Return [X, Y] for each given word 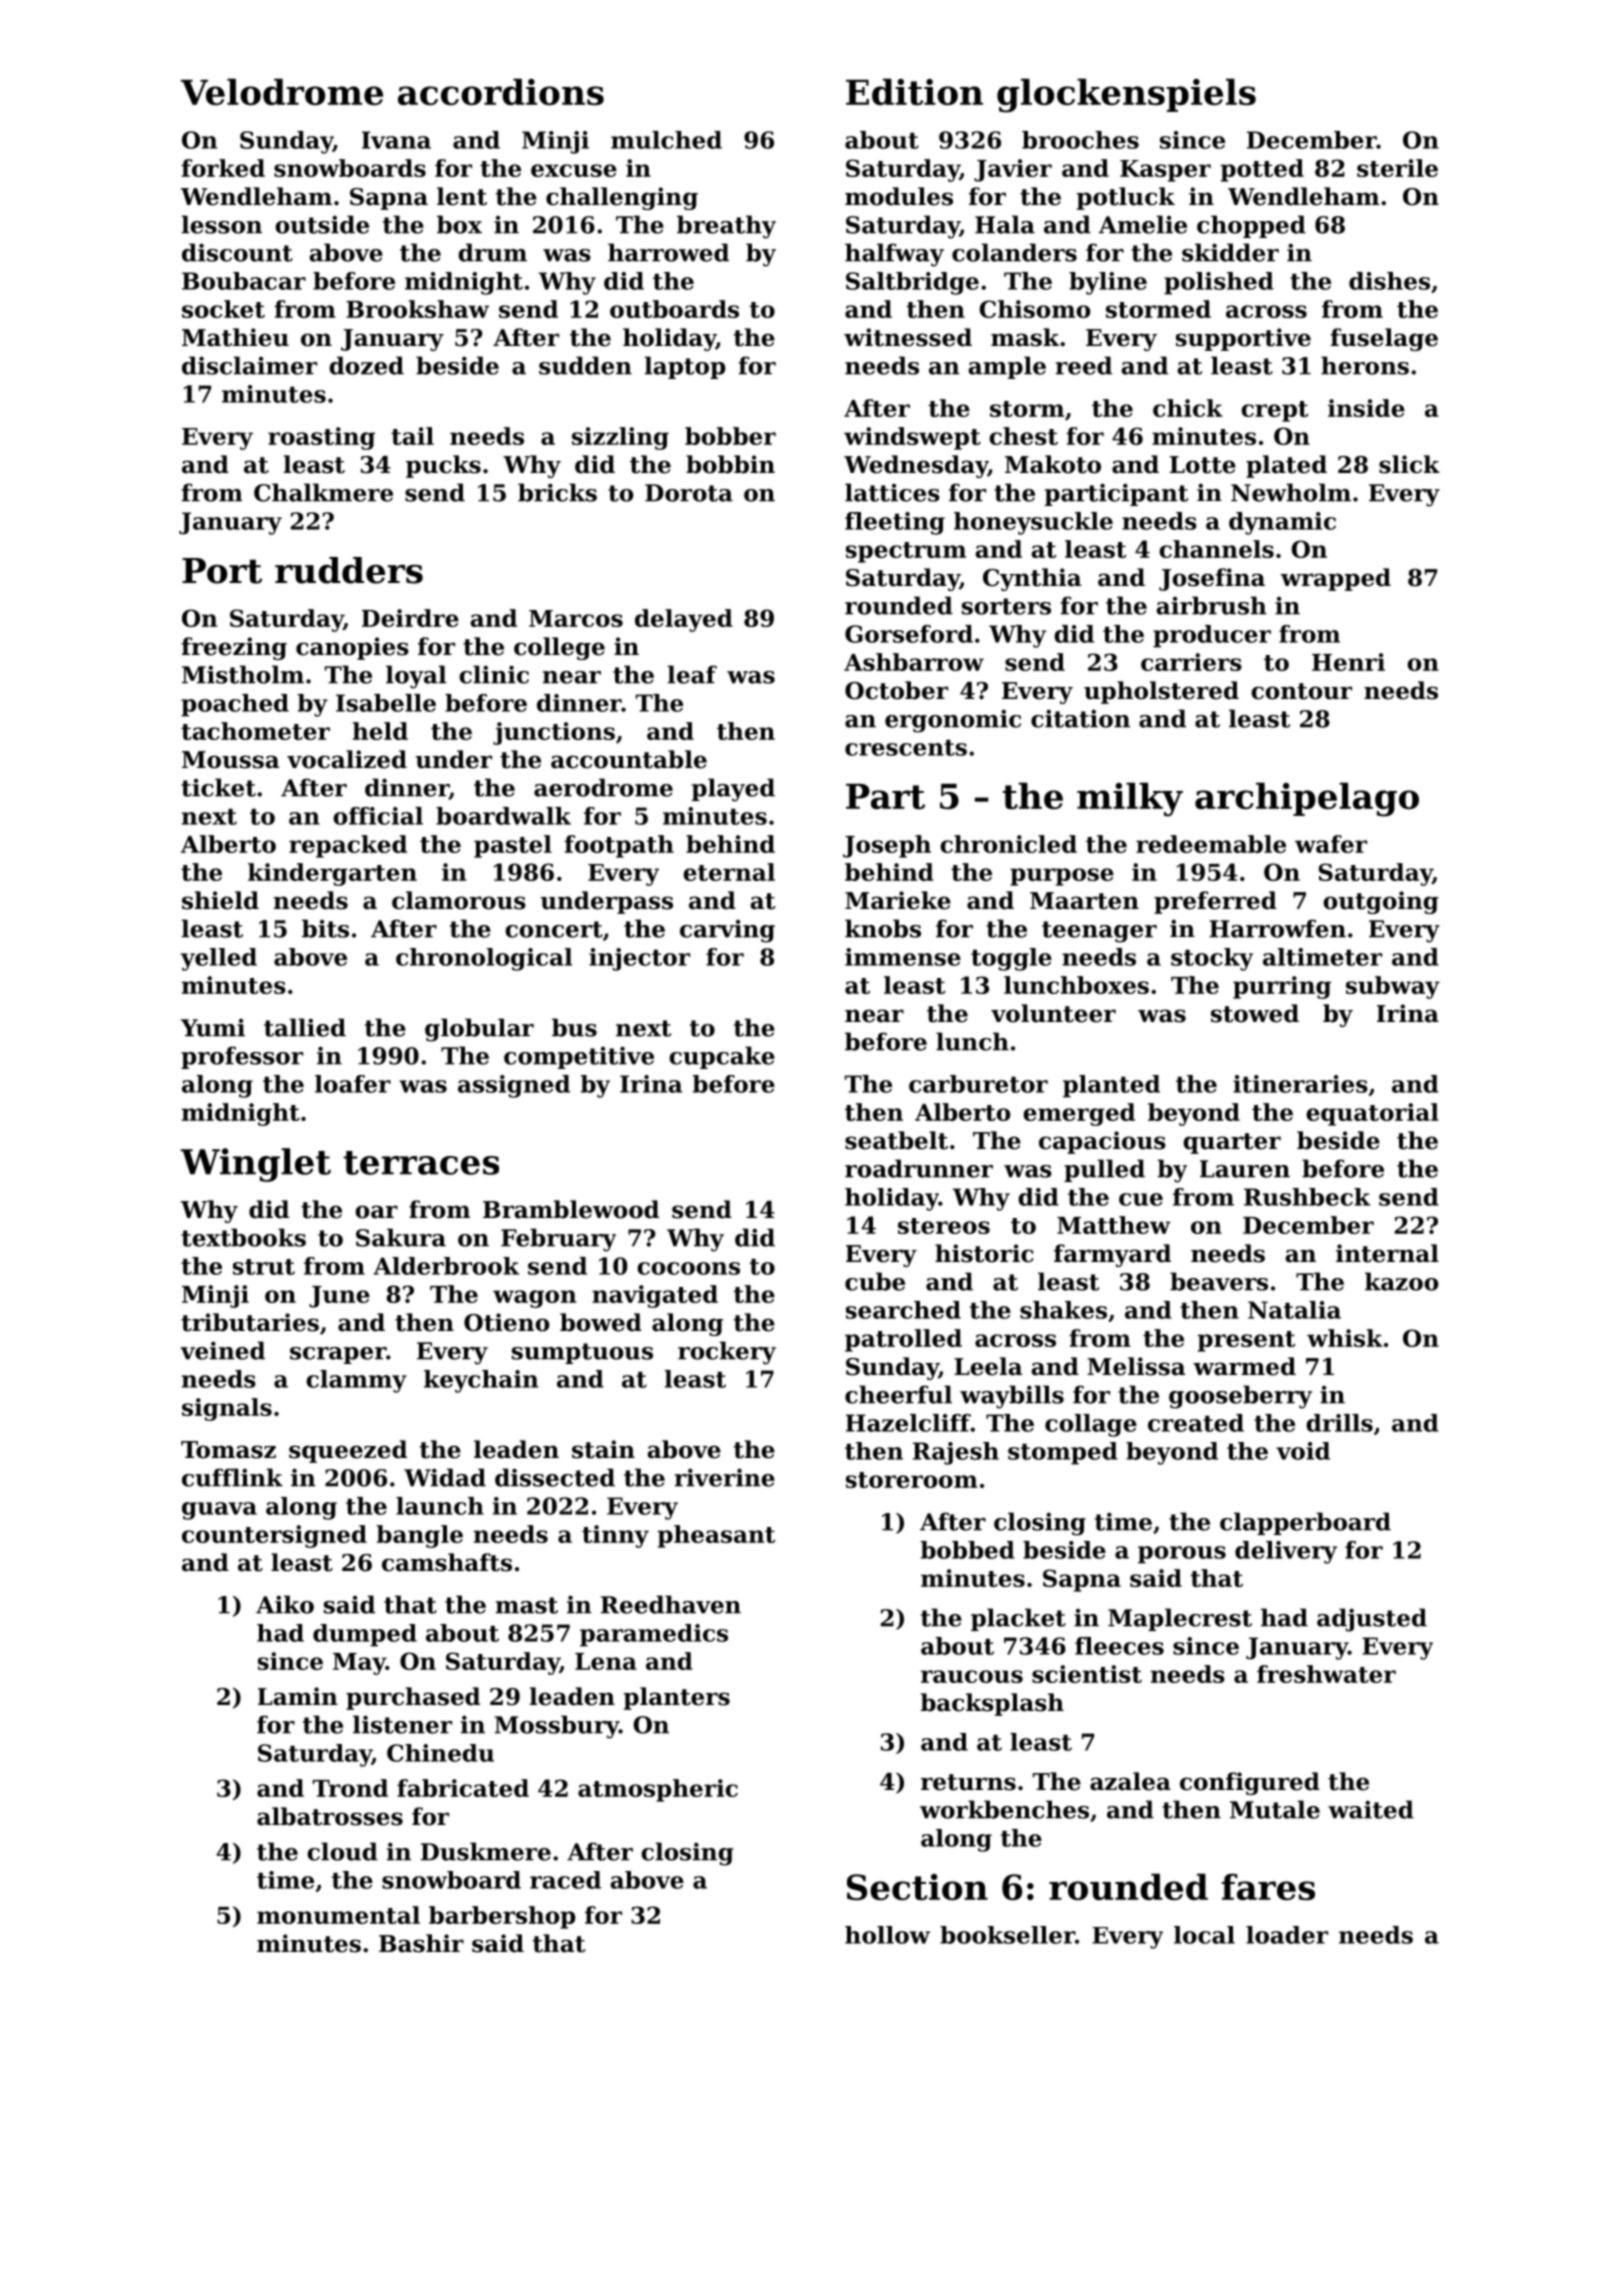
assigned [514, 1086]
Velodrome [282, 91]
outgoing [1381, 902]
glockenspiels [1126, 95]
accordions [501, 91]
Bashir [421, 1943]
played [733, 790]
